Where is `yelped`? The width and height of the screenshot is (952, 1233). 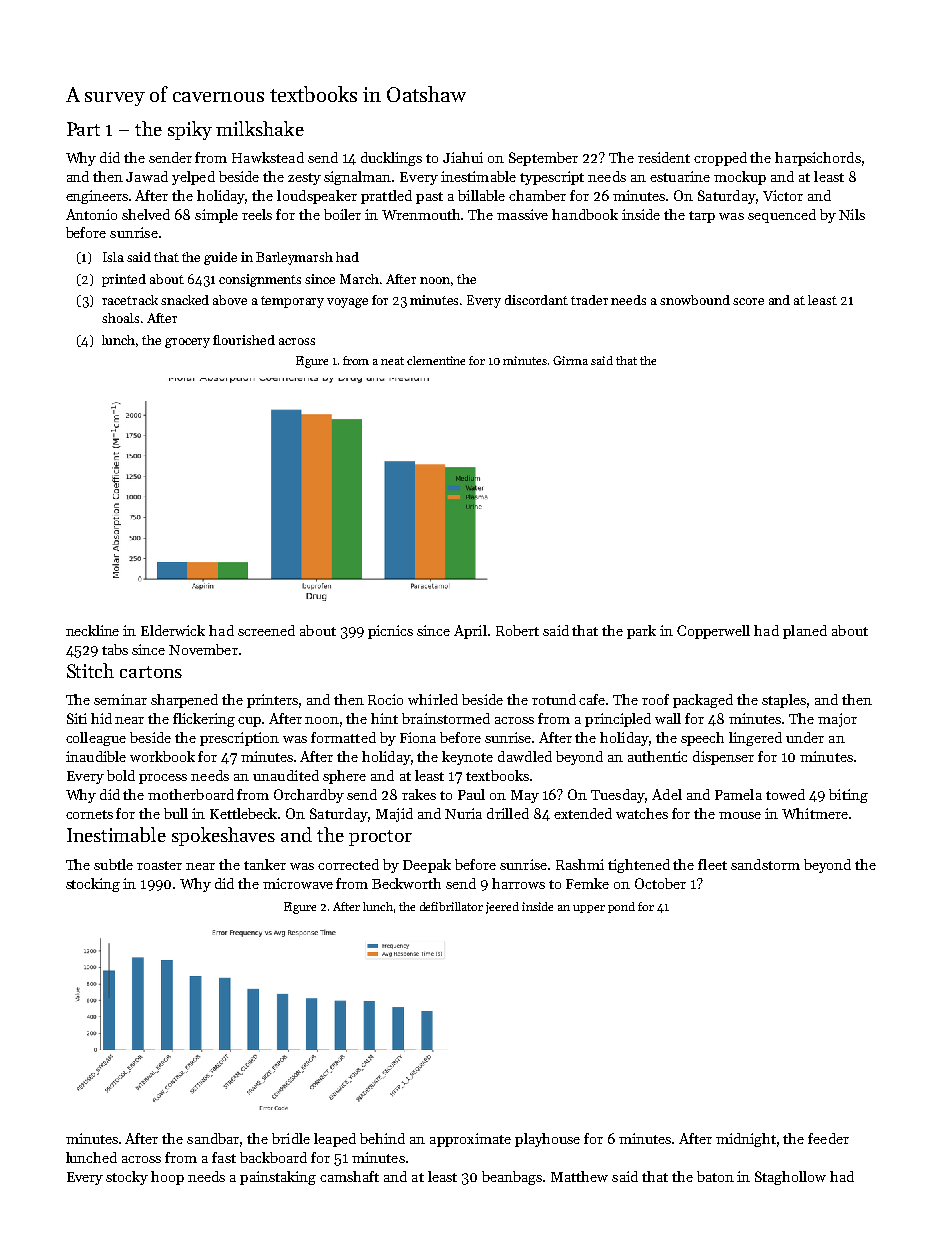 yelped is located at coordinates (193, 178).
